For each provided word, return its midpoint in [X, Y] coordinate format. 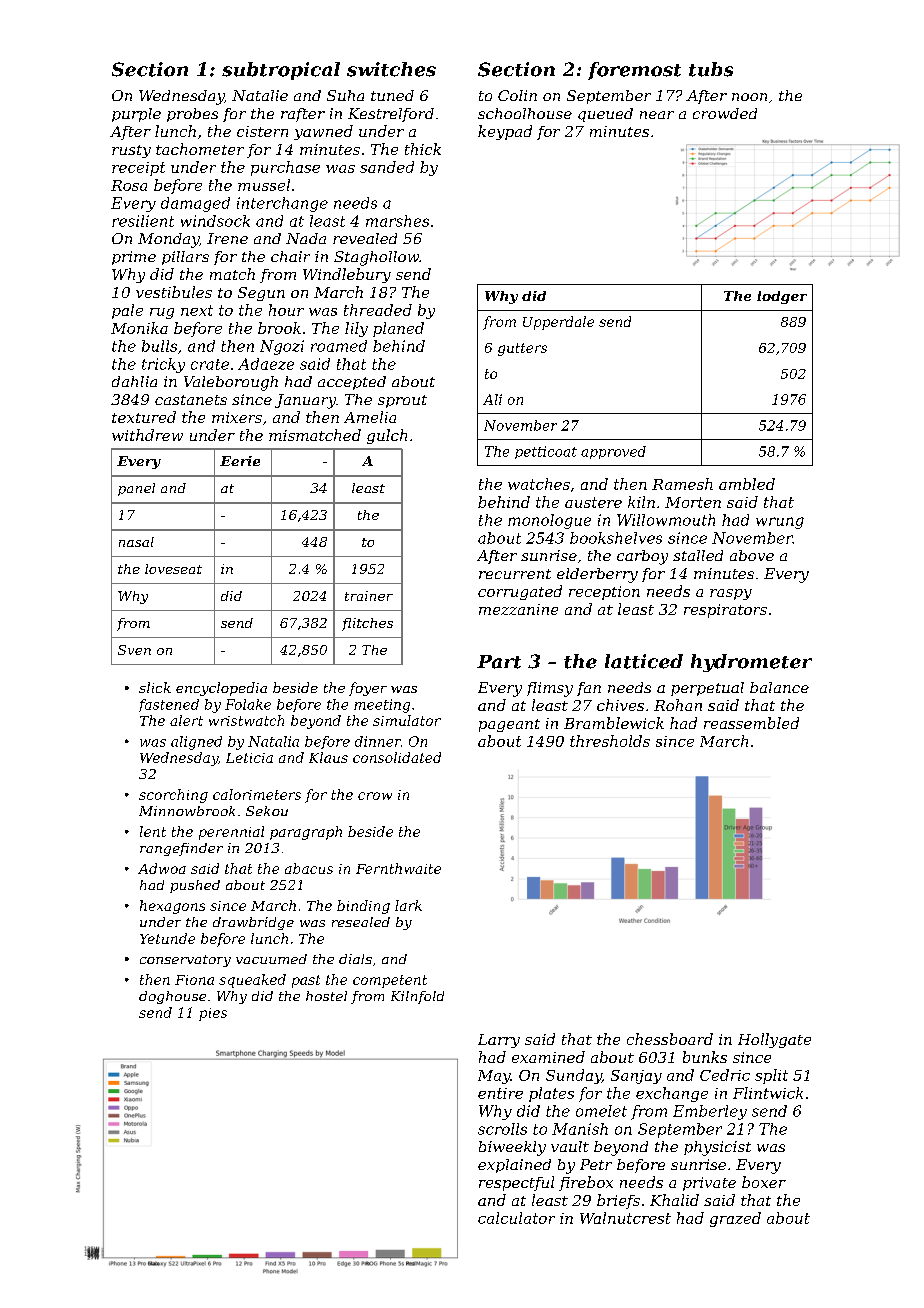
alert [186, 720]
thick [423, 149]
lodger [782, 297]
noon [749, 97]
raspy [731, 594]
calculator [516, 1218]
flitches [367, 624]
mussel [264, 185]
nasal [136, 542]
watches [539, 484]
